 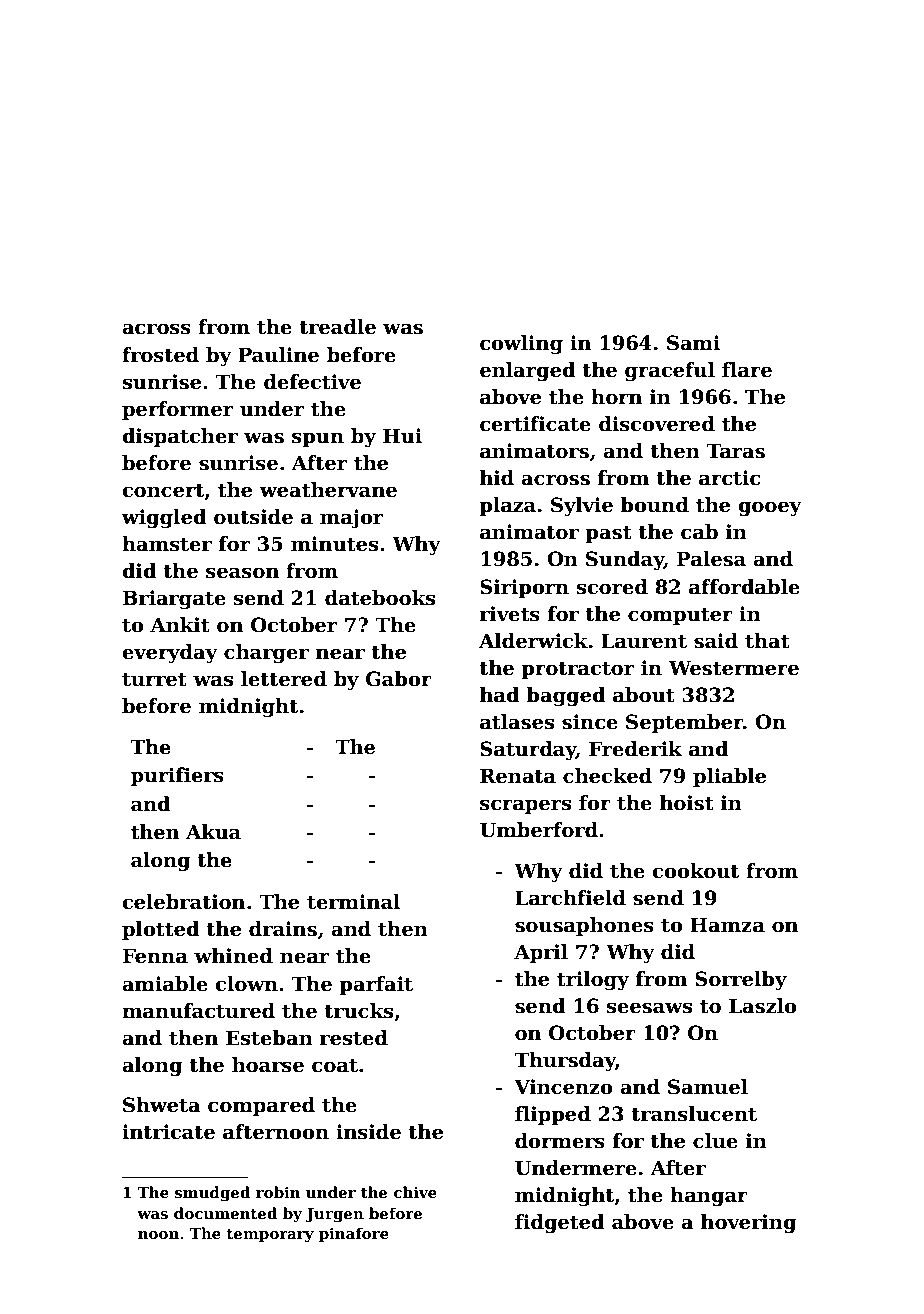 What do you see at coordinates (521, 345) in the screenshot?
I see `cowling` at bounding box center [521, 345].
